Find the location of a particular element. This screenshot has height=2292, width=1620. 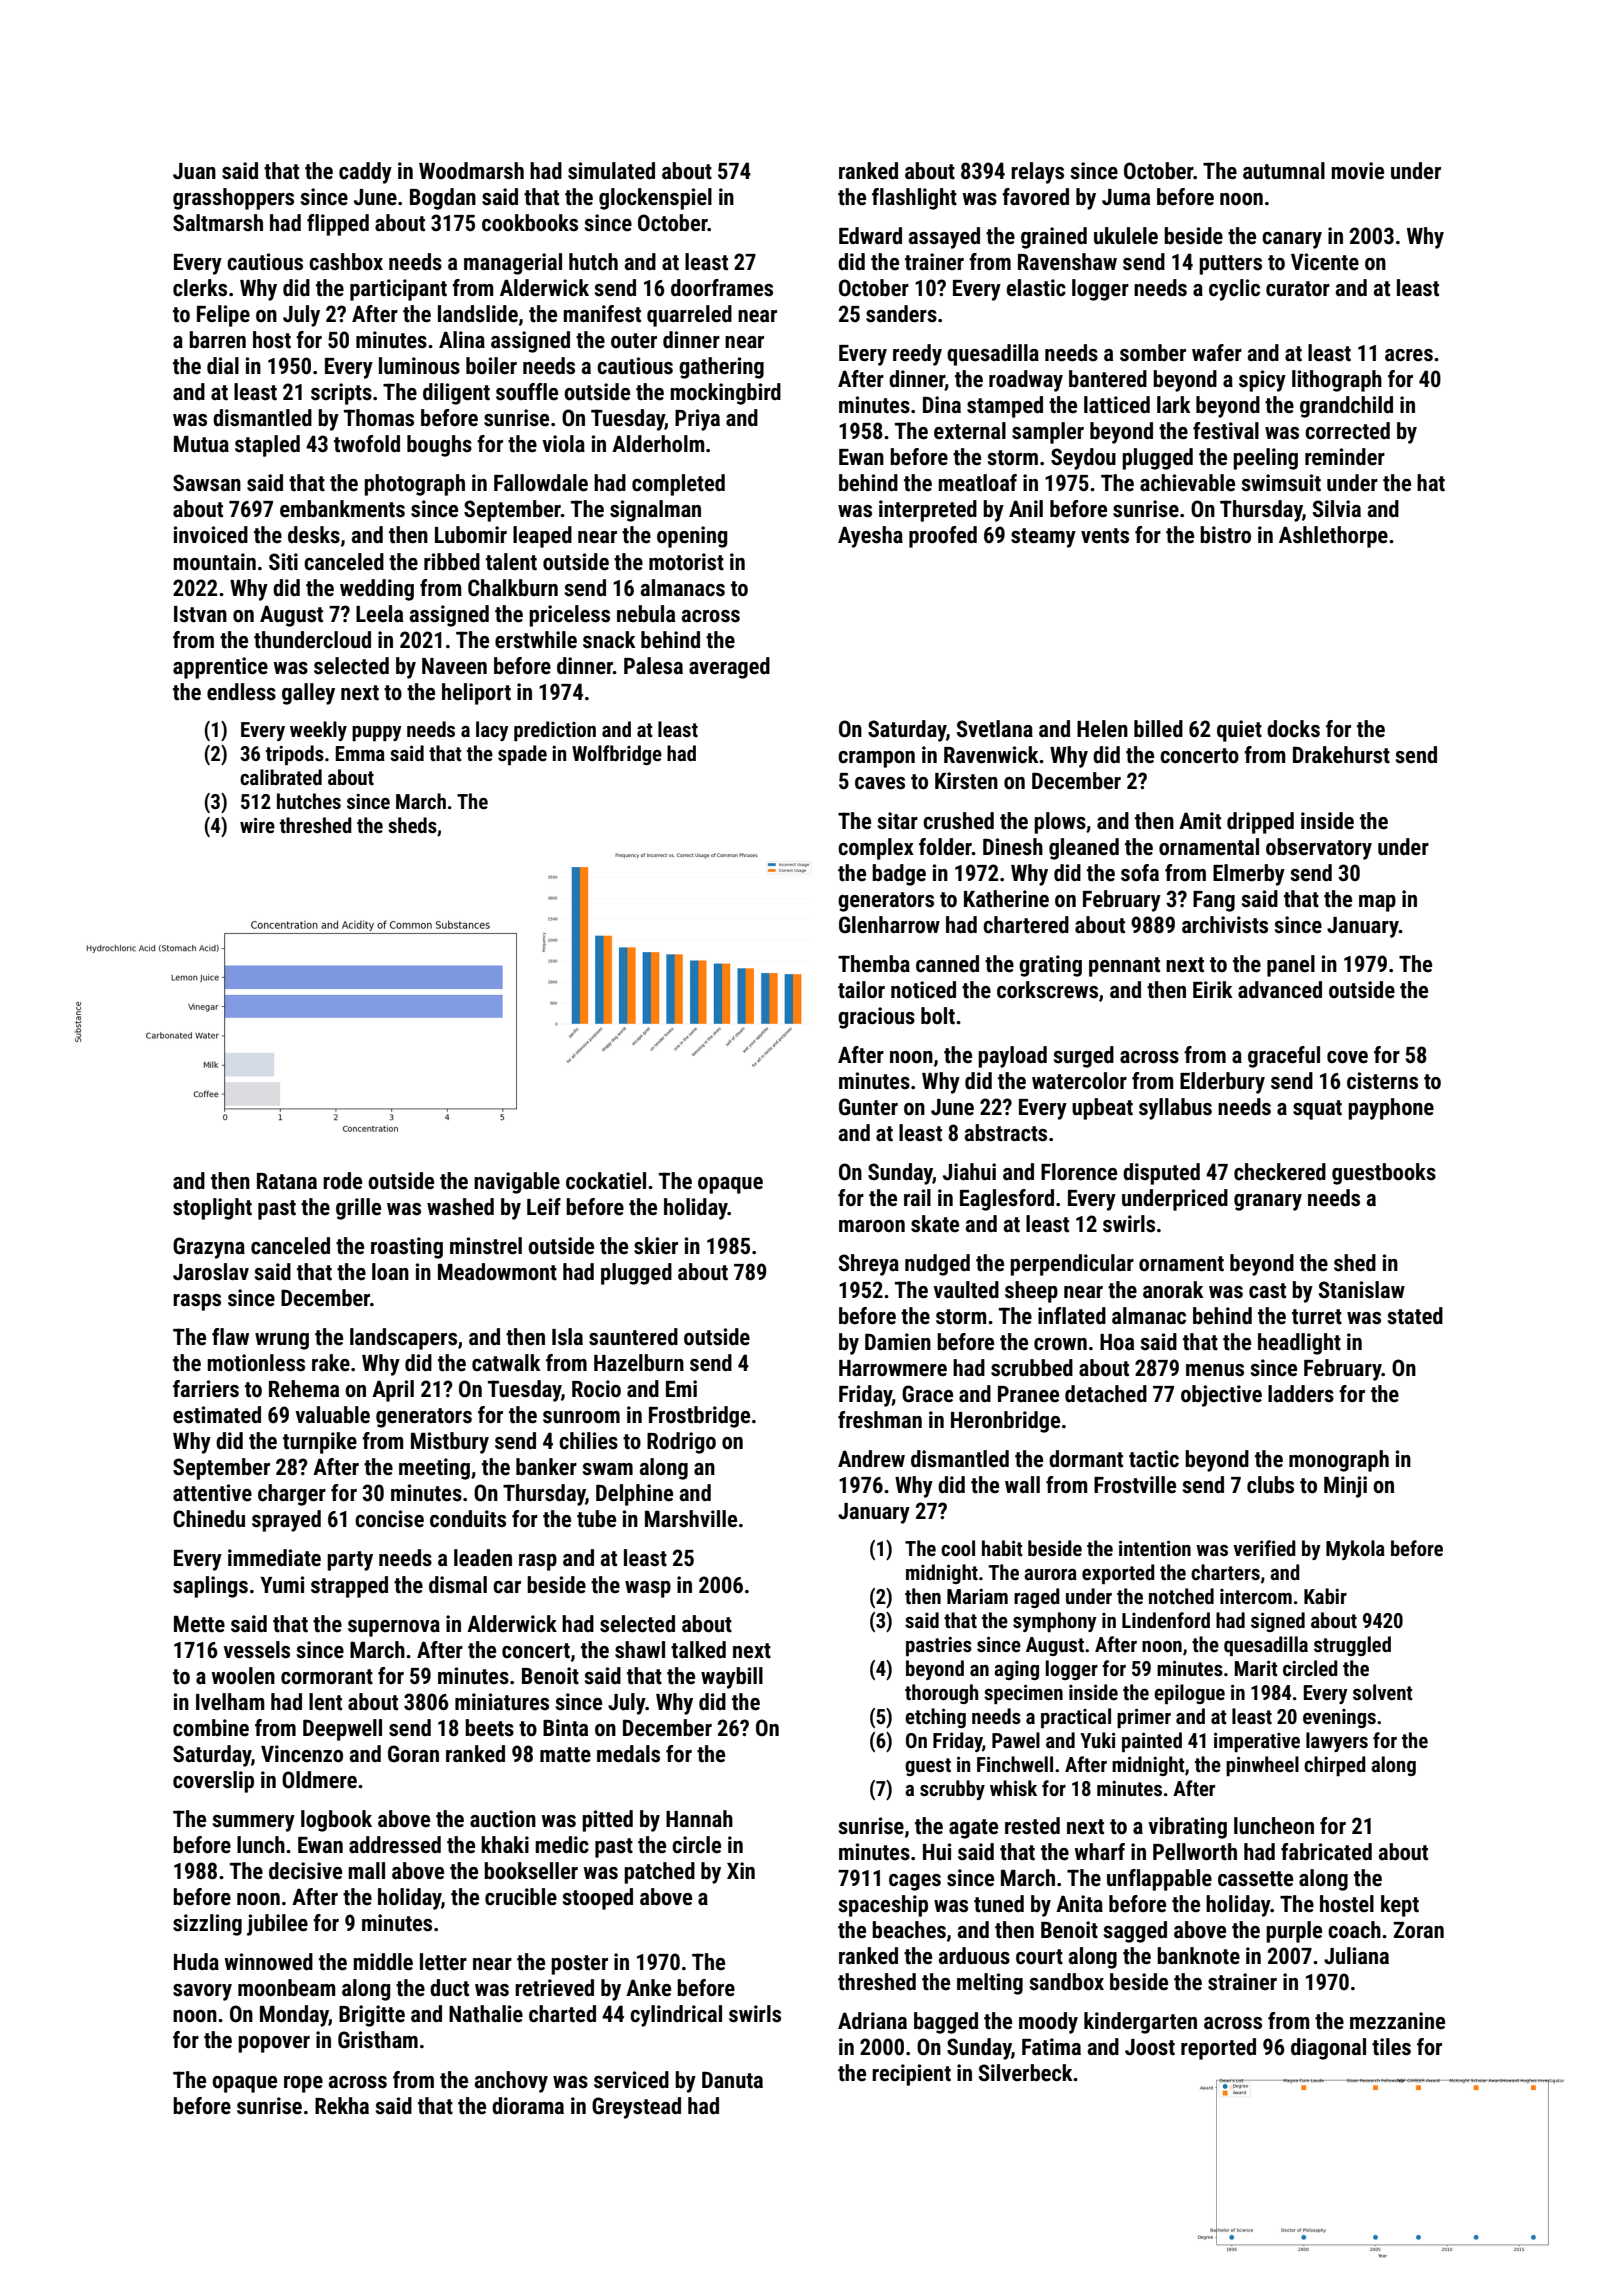

waybill is located at coordinates (732, 1678).
